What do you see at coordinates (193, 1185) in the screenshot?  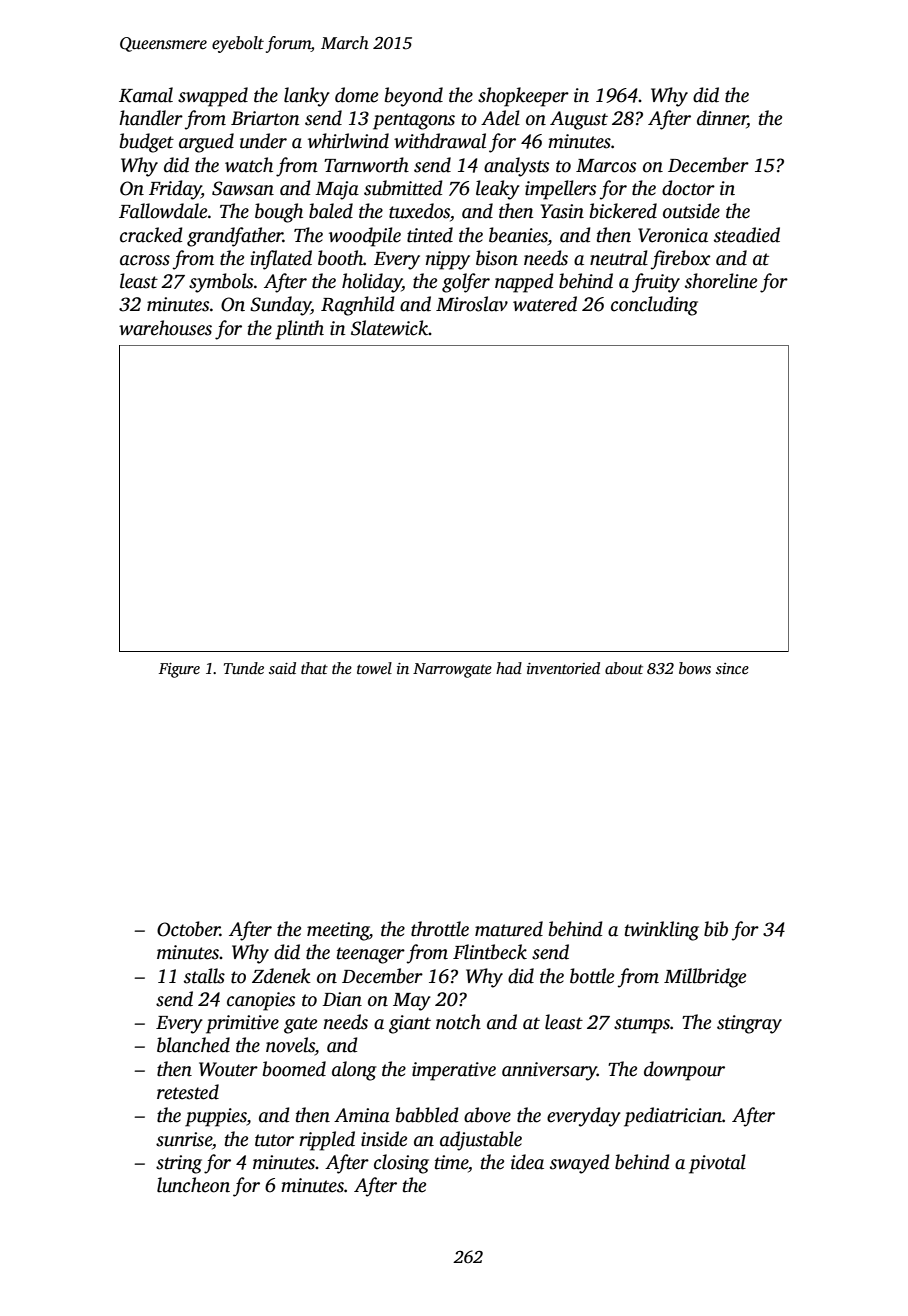 I see `luncheon` at bounding box center [193, 1185].
